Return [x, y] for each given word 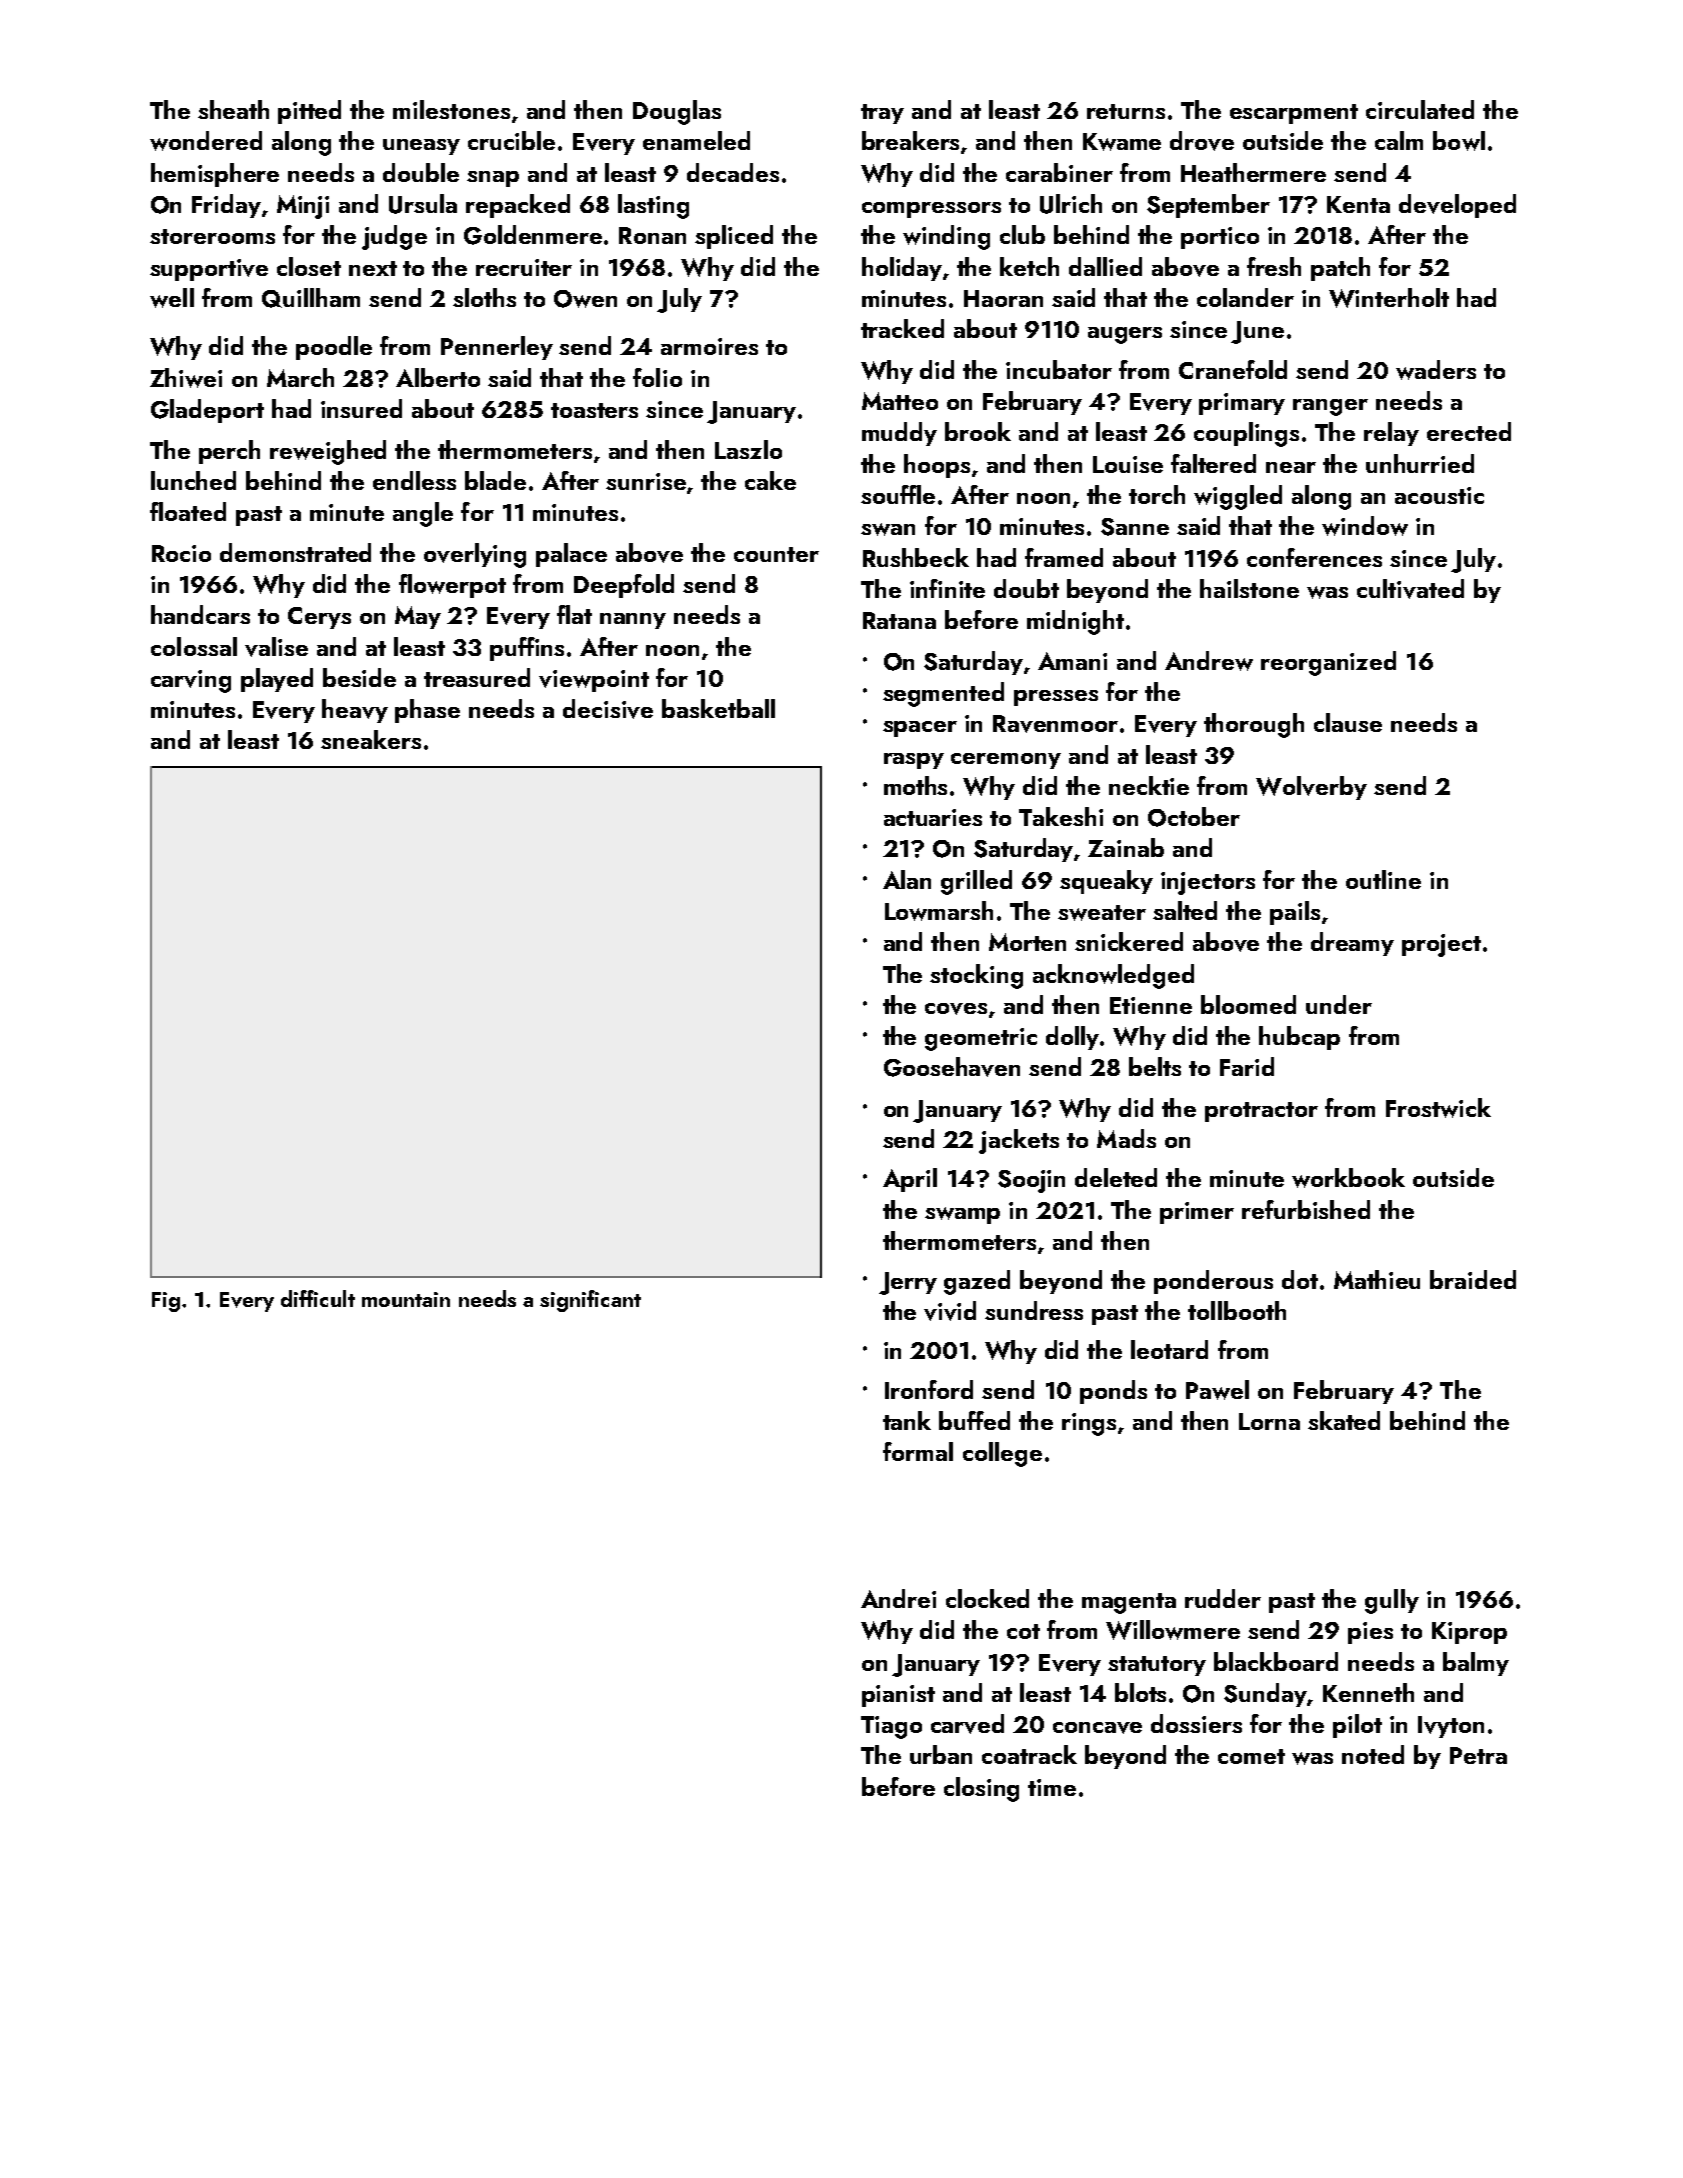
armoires [709, 346]
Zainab [1126, 847]
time [1052, 1787]
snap [493, 179]
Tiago [891, 1727]
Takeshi [1061, 816]
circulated [1420, 109]
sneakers [371, 739]
